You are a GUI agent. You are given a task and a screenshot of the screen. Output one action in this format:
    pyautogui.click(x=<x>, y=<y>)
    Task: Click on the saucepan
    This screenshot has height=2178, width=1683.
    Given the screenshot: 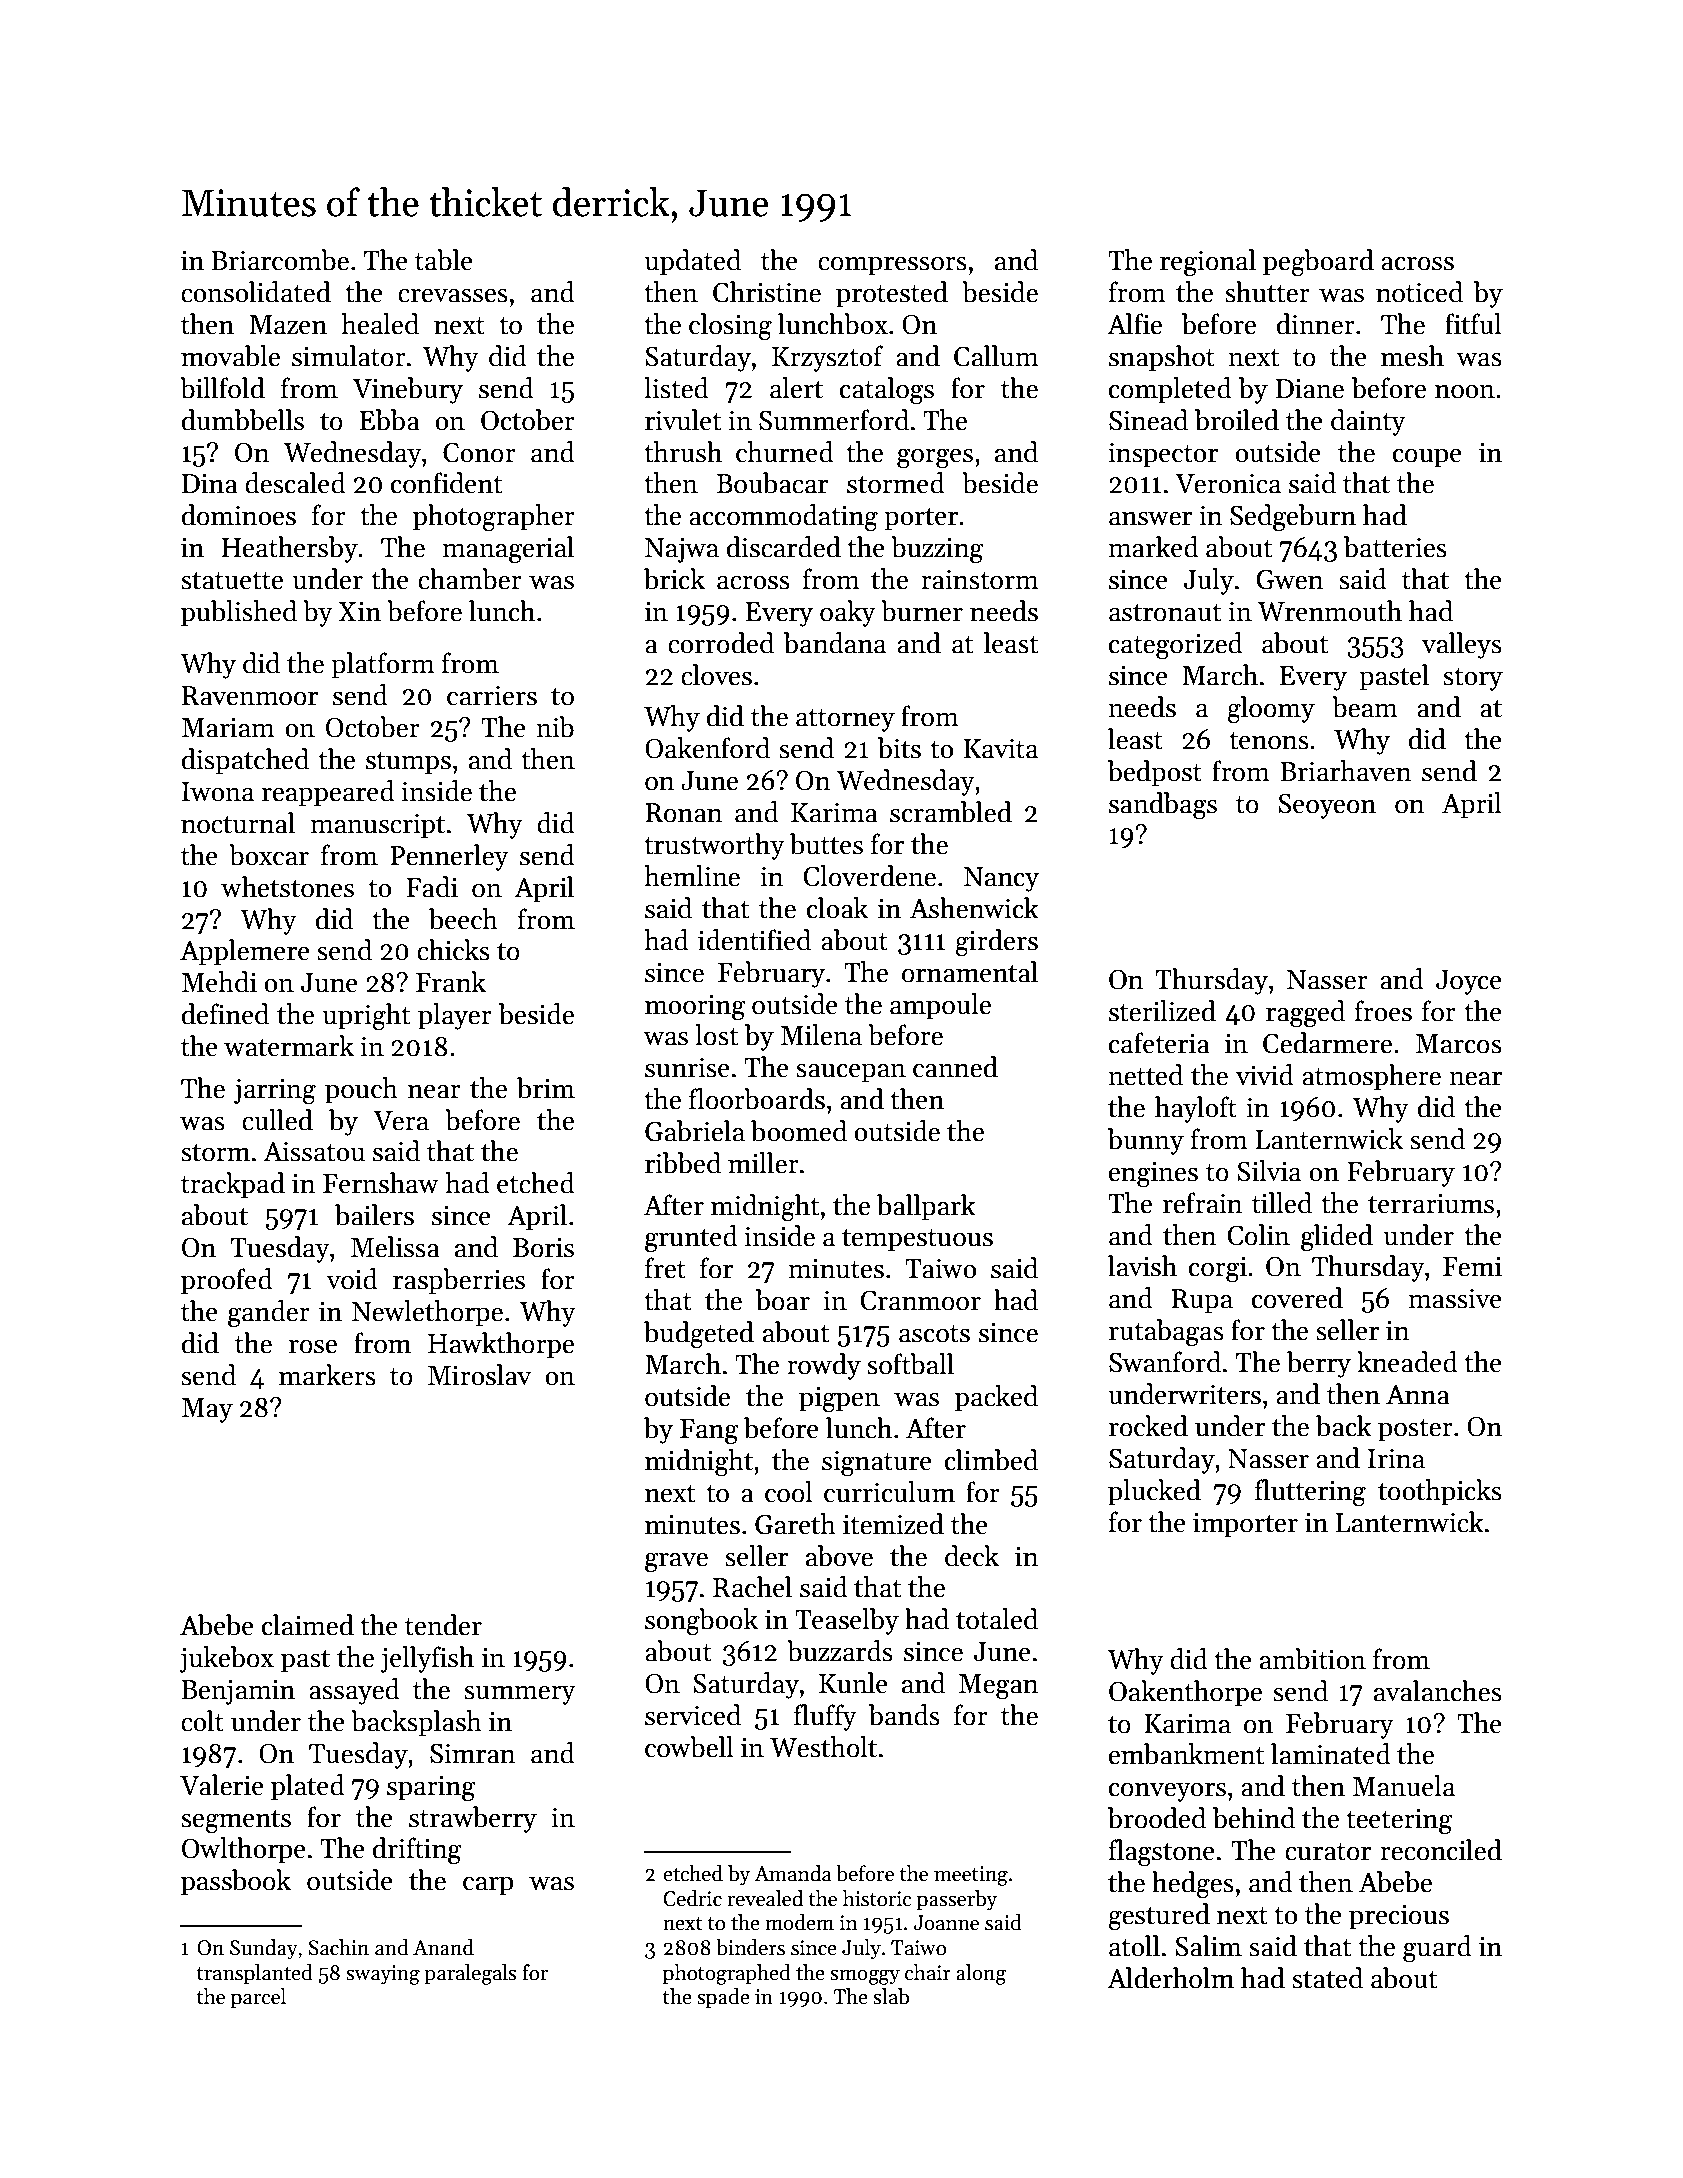 What is the action you would take?
    pyautogui.click(x=851, y=1073)
